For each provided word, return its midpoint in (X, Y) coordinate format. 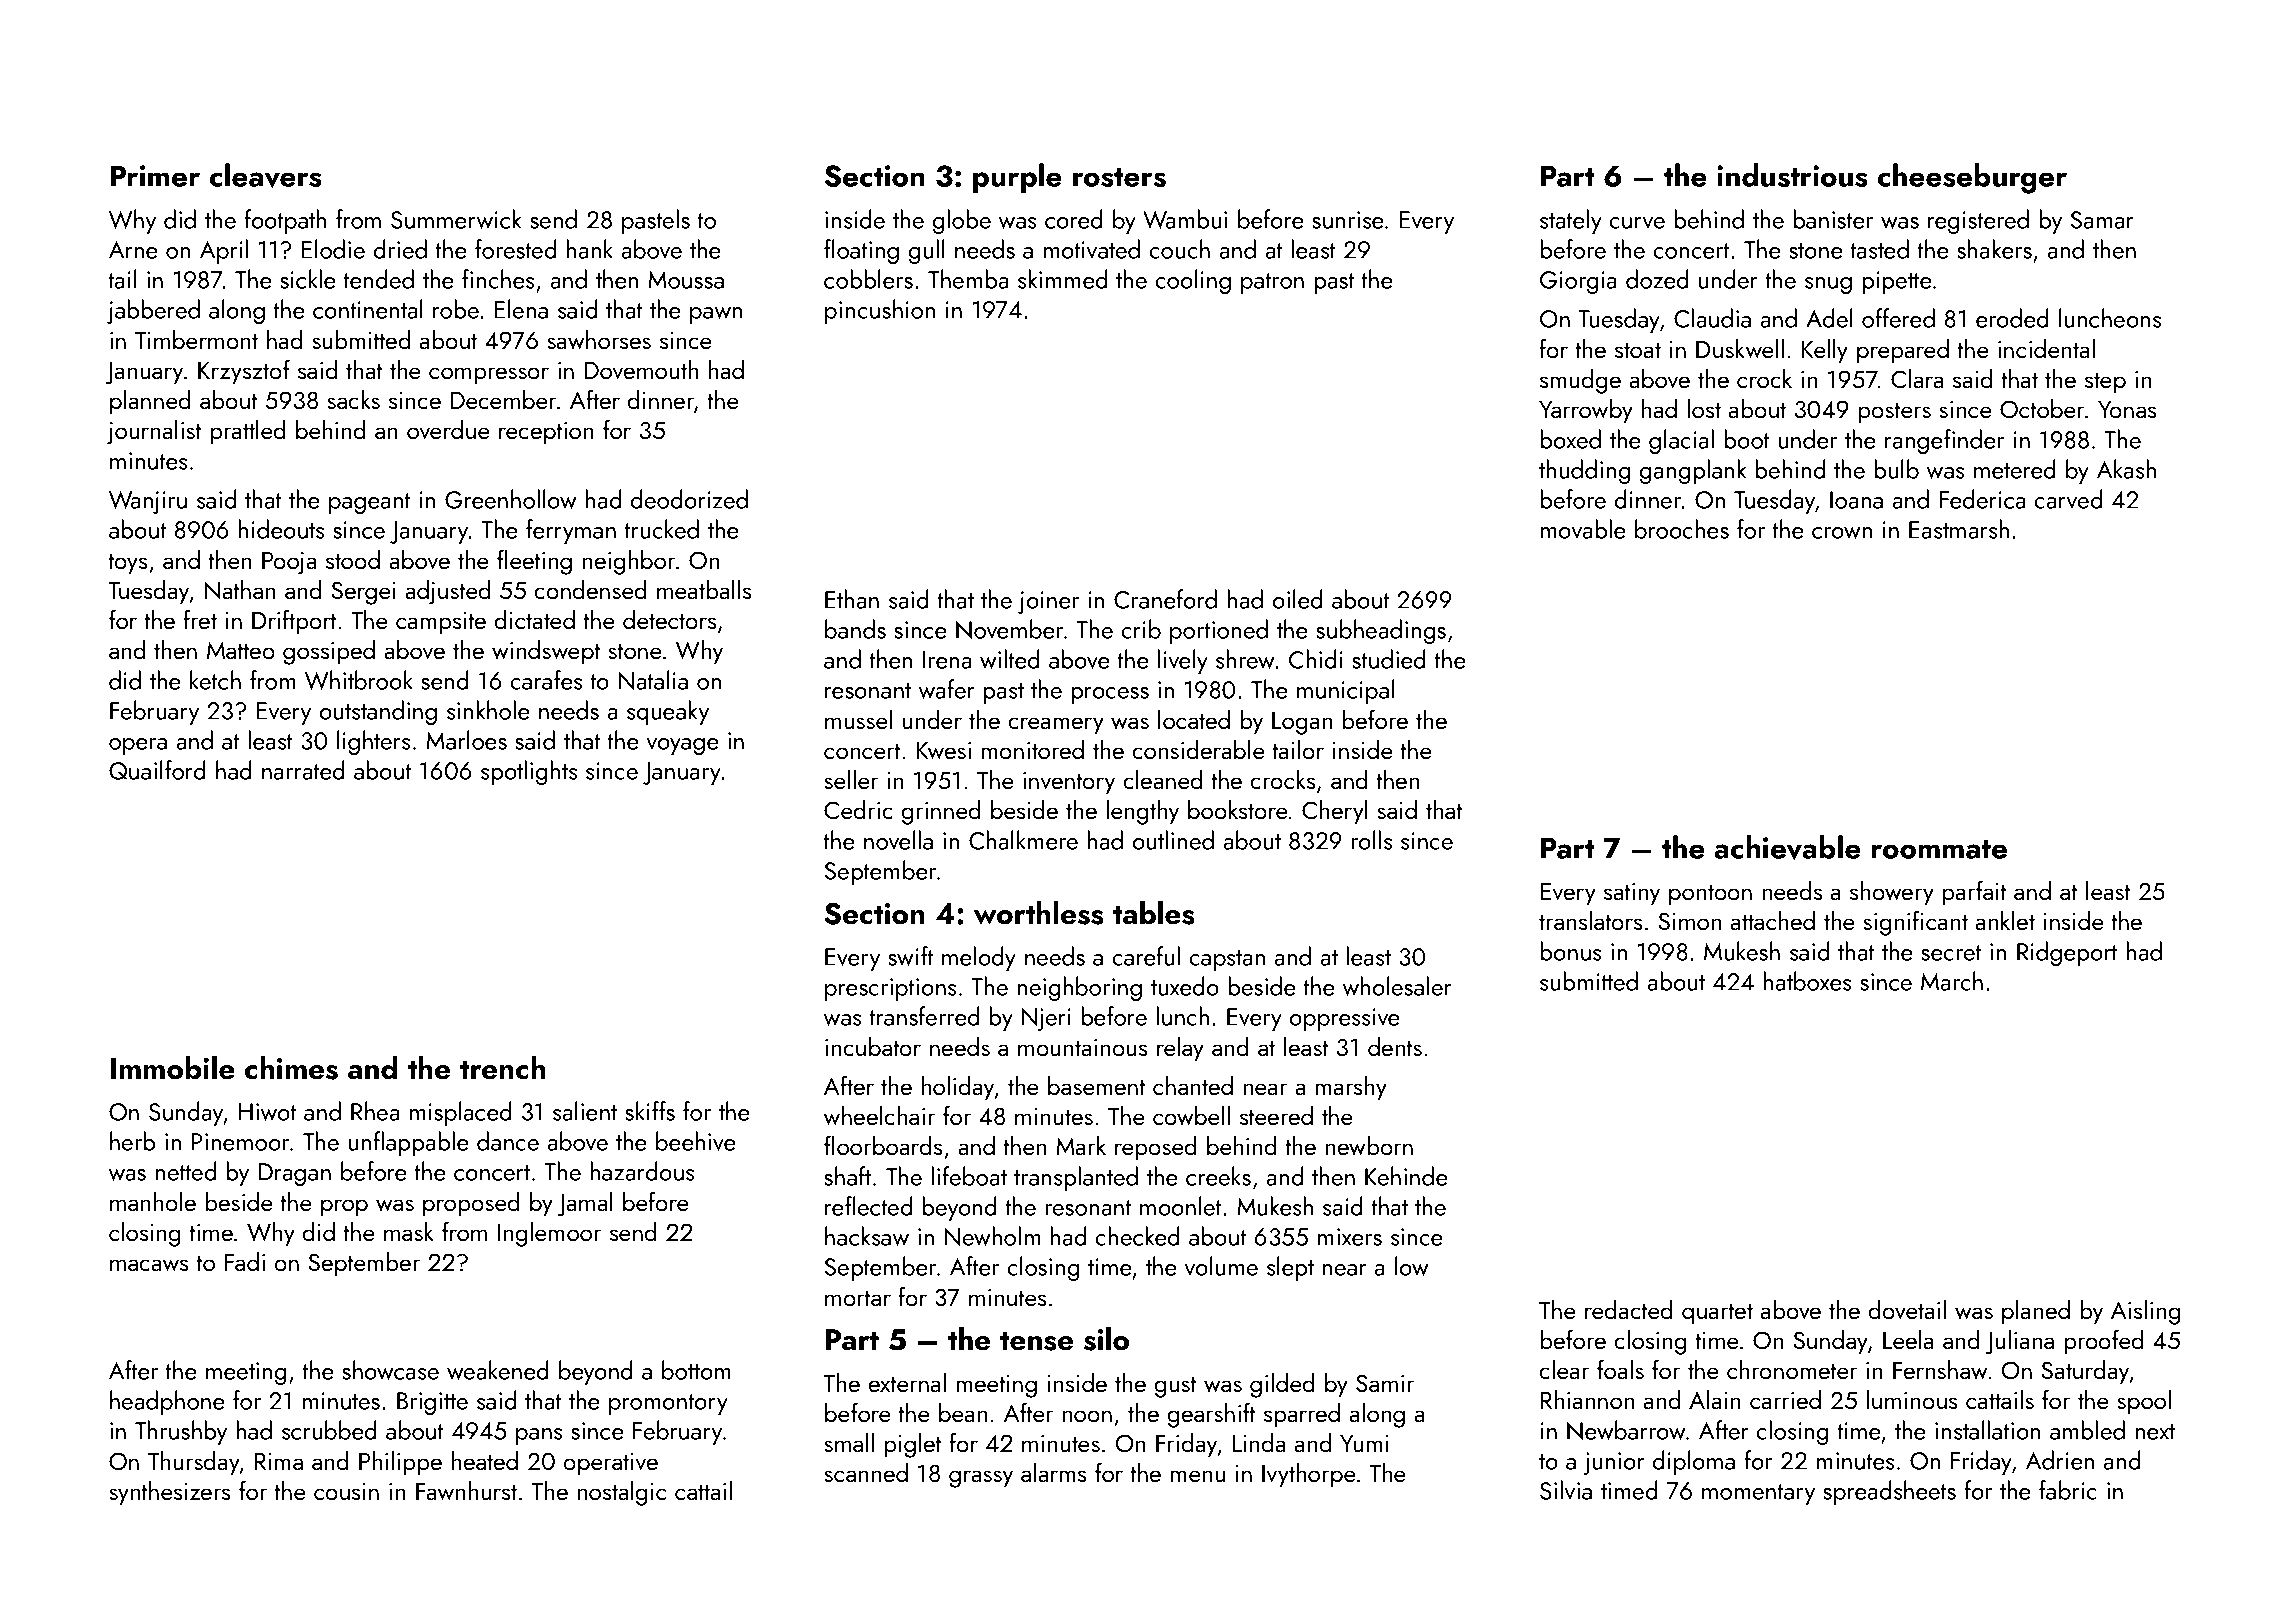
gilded (1282, 1385)
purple (1017, 178)
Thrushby (181, 1432)
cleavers (266, 175)
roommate (1939, 849)
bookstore (1237, 809)
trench (502, 1068)
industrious (1792, 175)
